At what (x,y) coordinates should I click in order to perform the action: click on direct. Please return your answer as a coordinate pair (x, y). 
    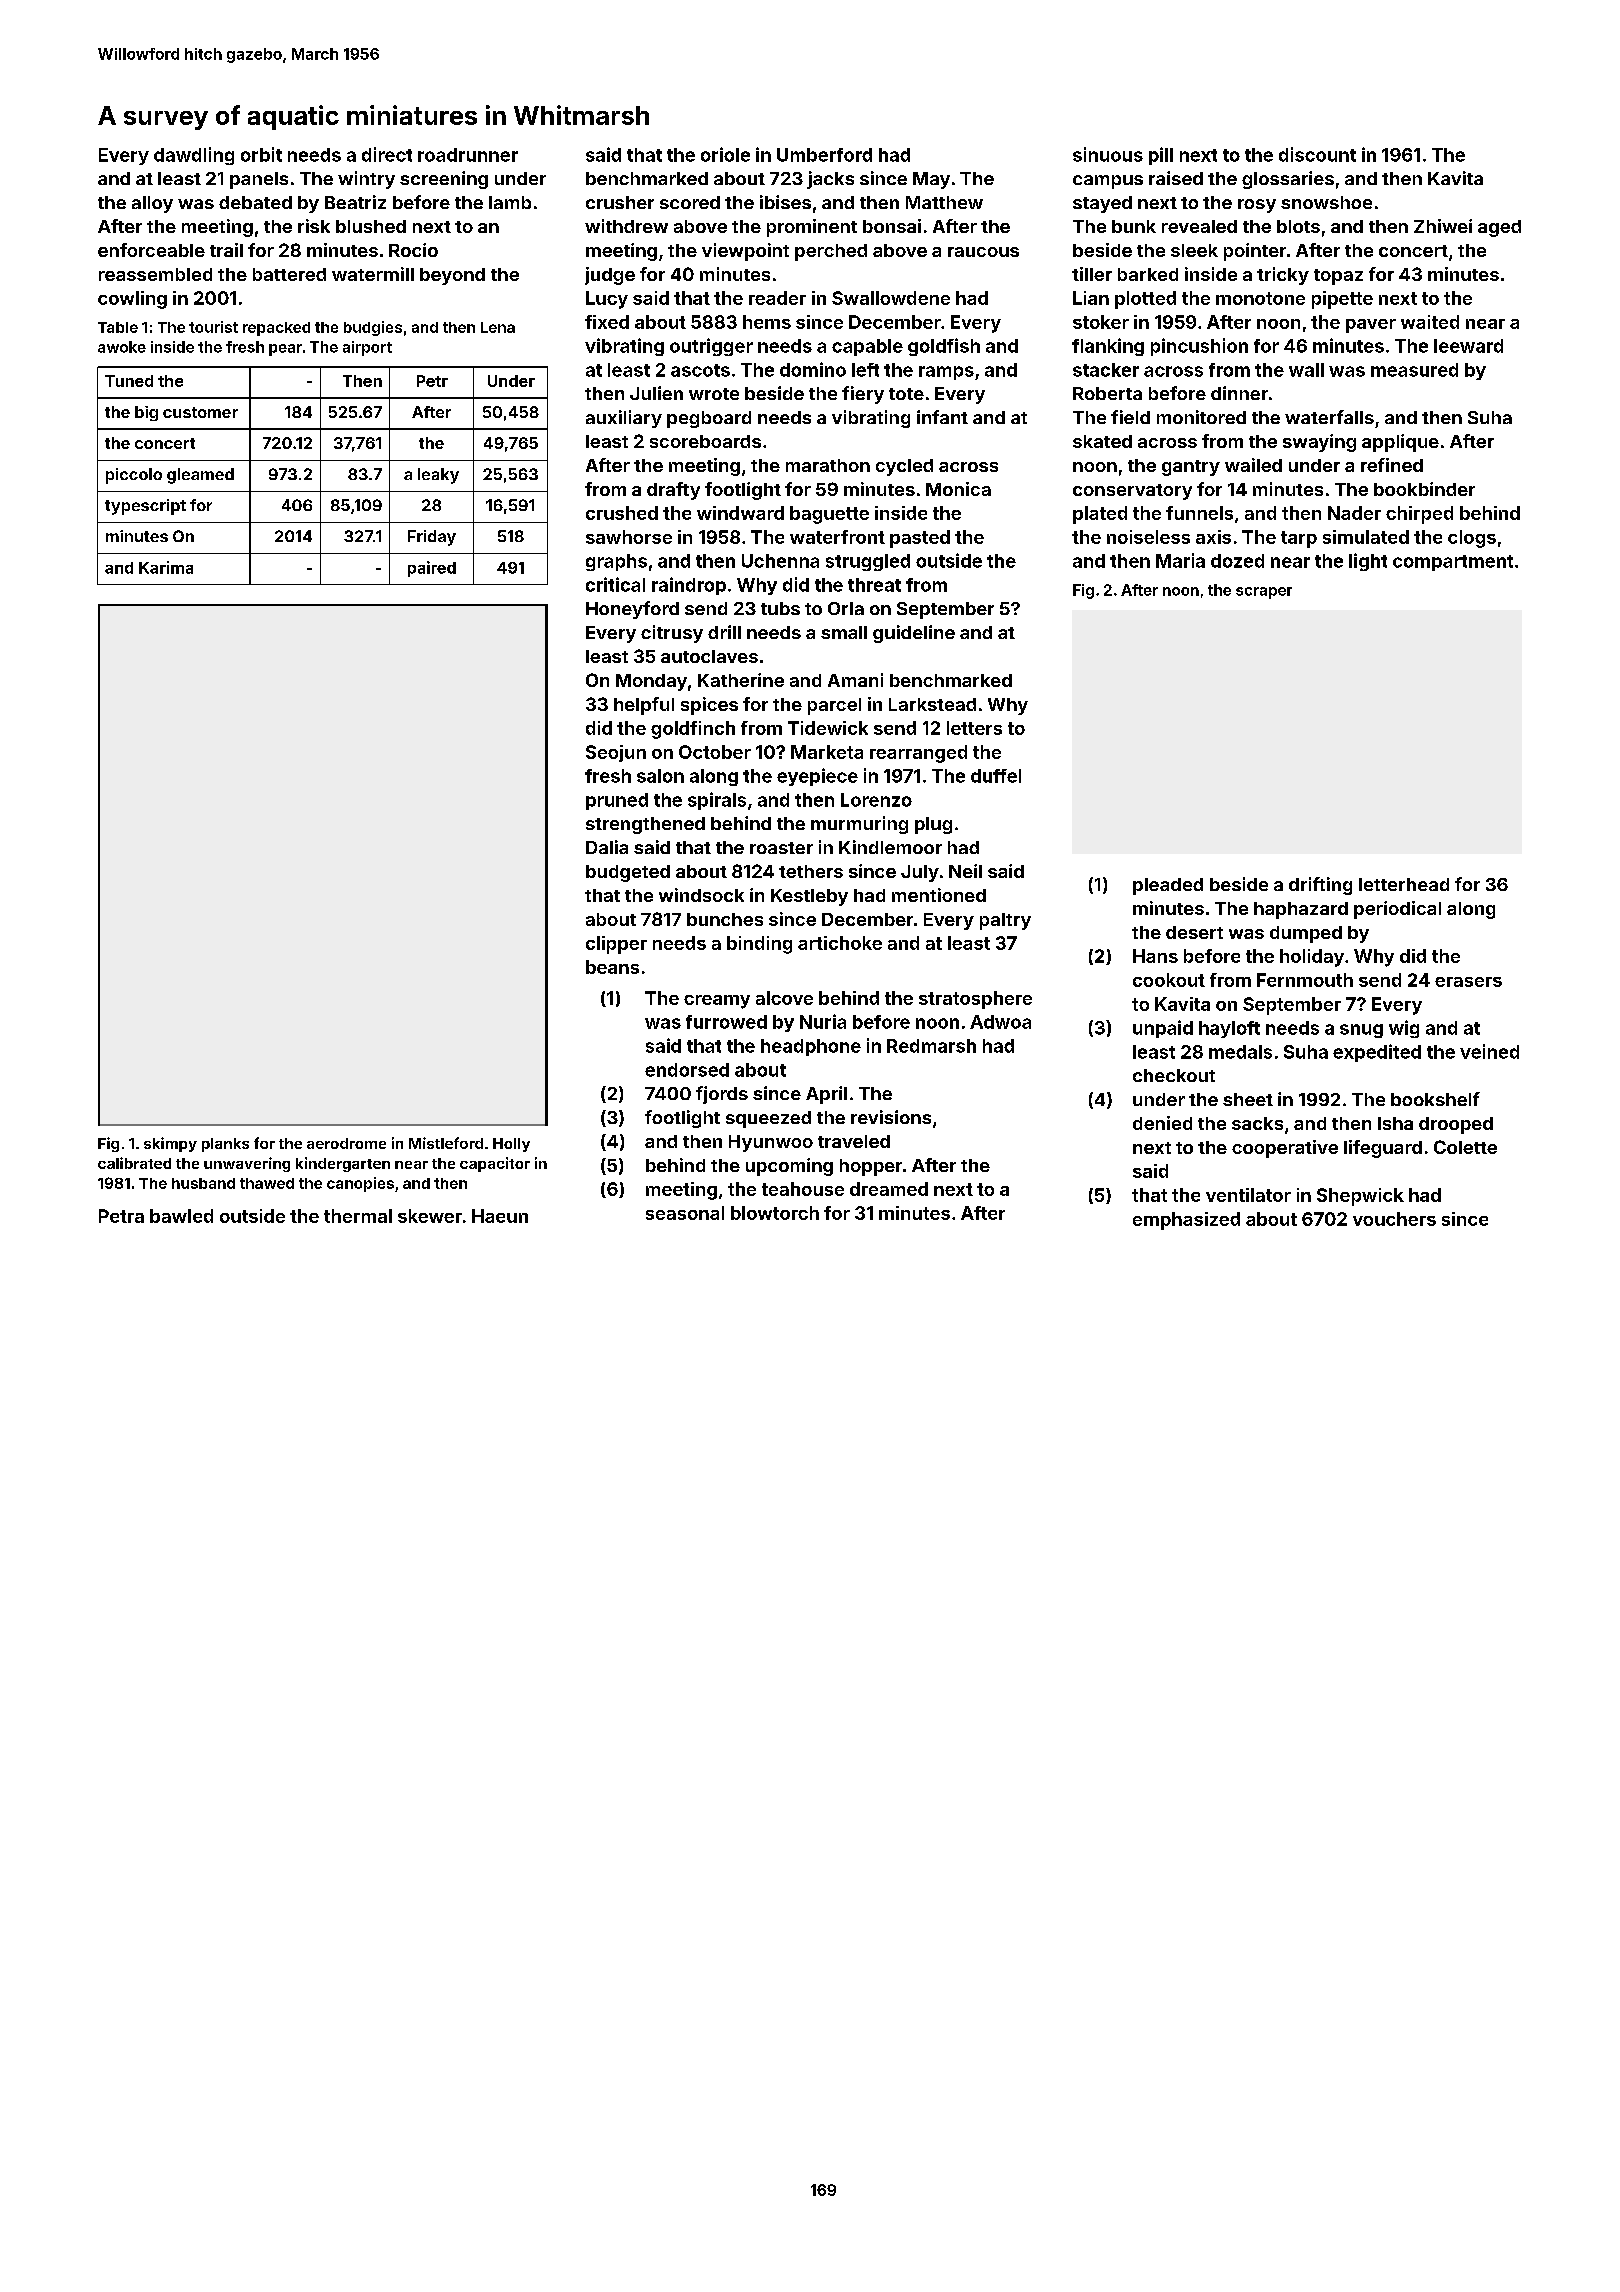
    Looking at the image, I should click on (387, 154).
